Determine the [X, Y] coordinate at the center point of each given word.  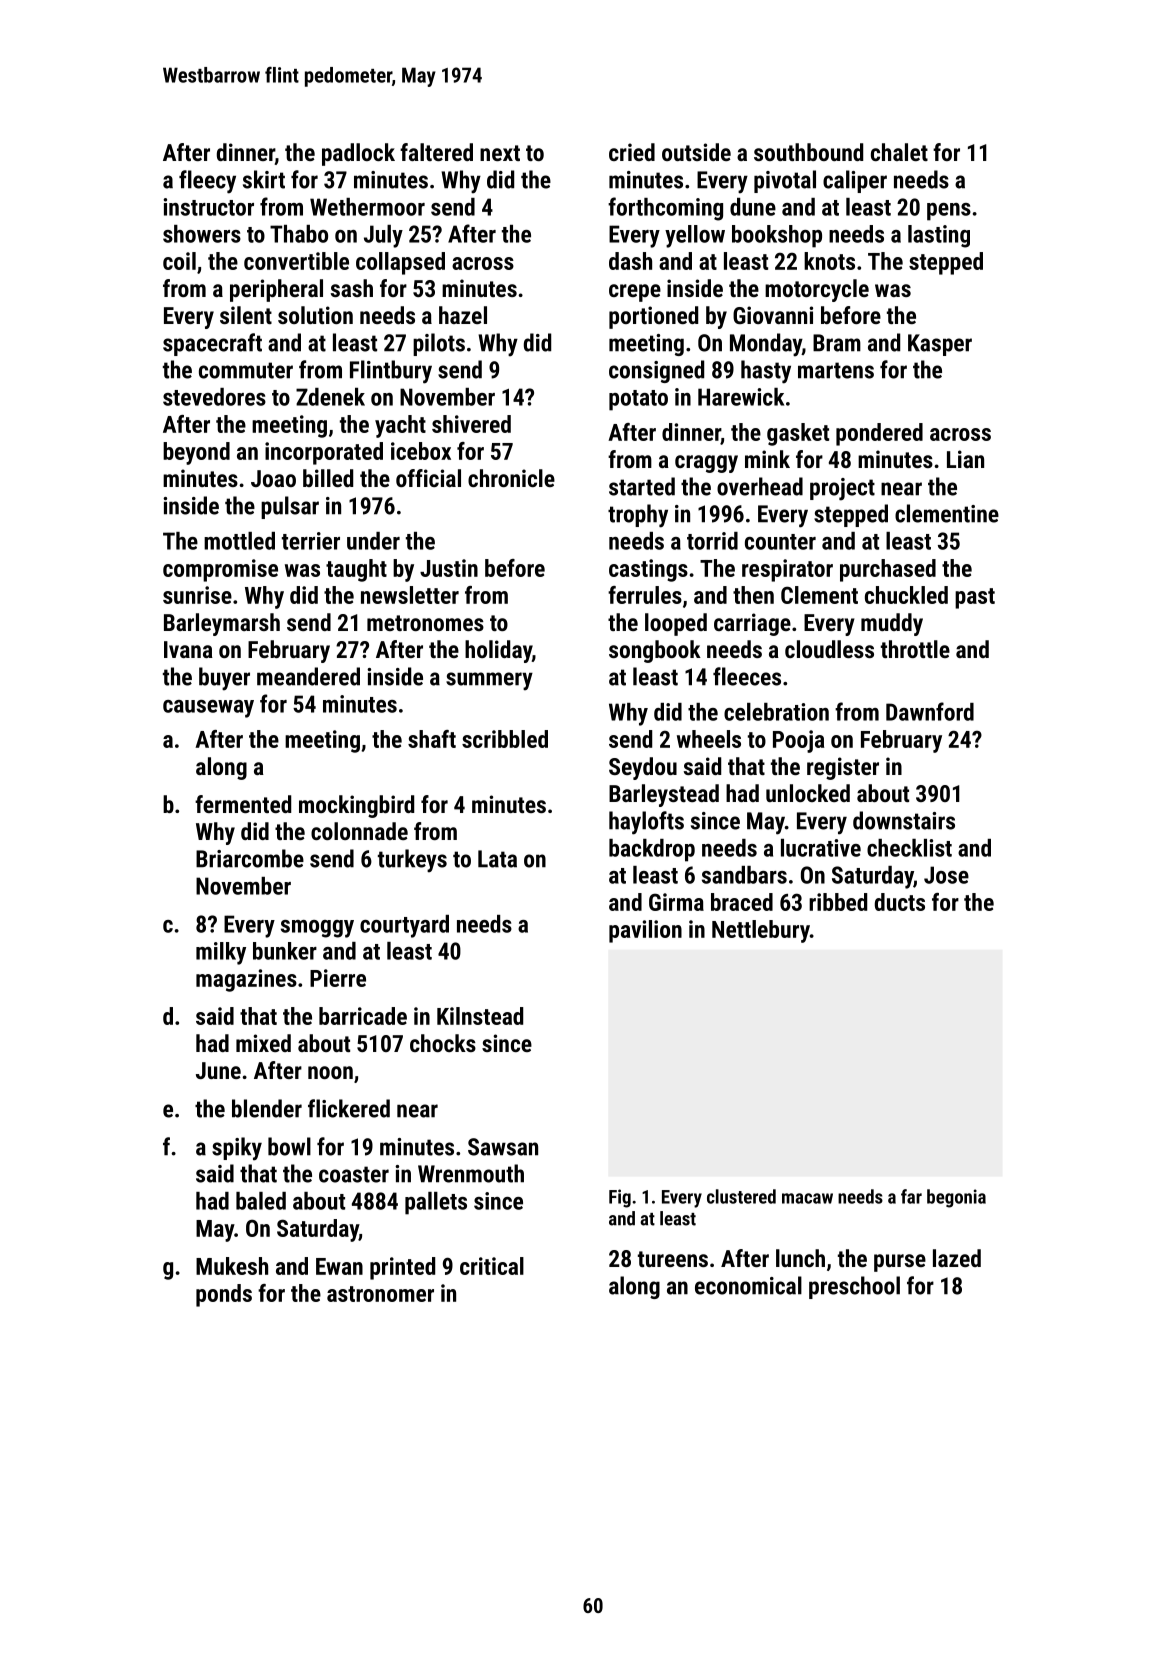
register [843, 768]
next [500, 153]
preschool [854, 1287]
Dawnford [930, 711]
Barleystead [664, 795]
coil [179, 261]
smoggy [317, 929]
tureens [673, 1259]
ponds [224, 1295]
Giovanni [773, 315]
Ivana [188, 649]
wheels [709, 739]
